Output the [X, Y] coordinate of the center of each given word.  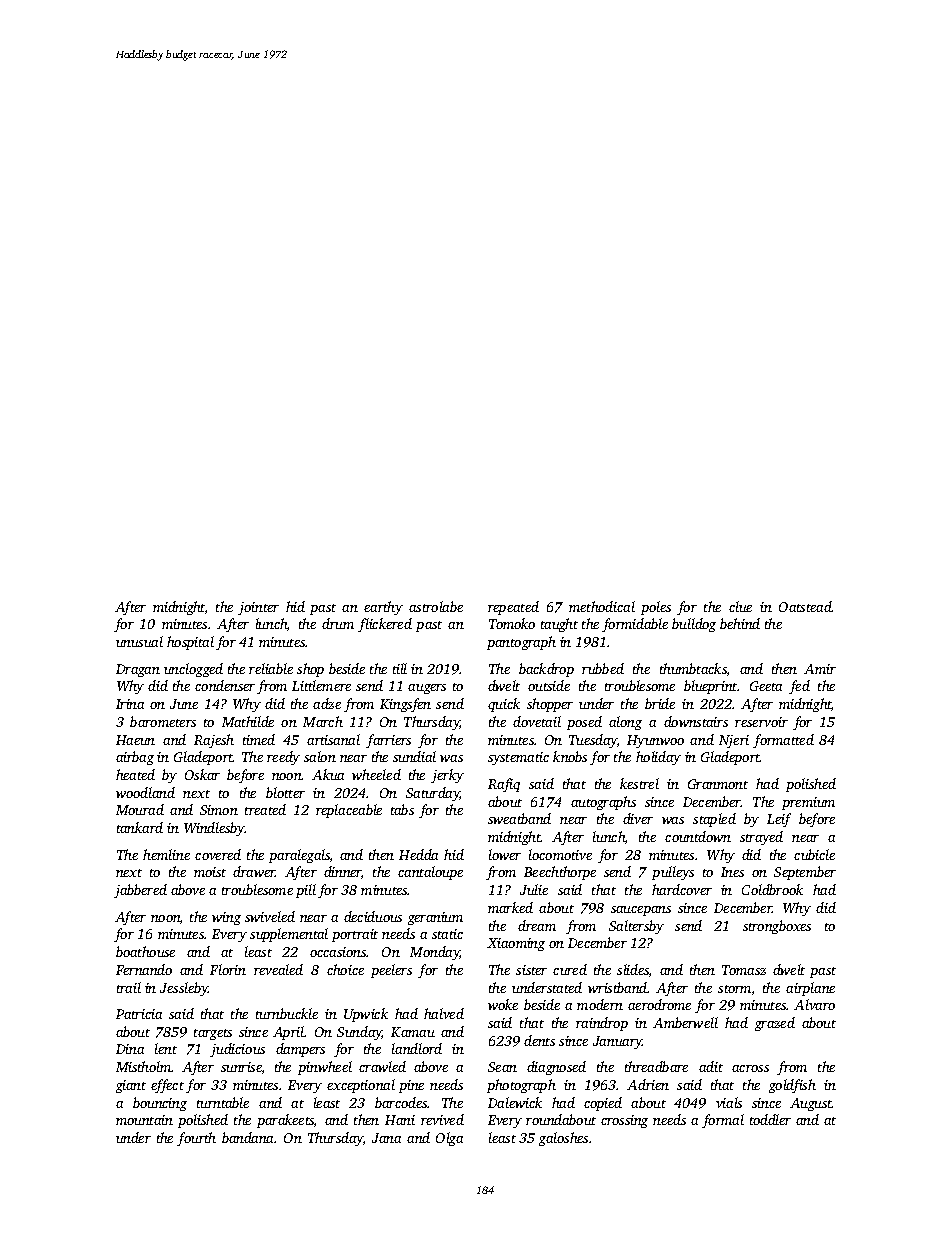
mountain [144, 1120]
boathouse [145, 951]
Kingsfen [405, 705]
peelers [391, 971]
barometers [163, 721]
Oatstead [805, 606]
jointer [258, 608]
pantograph [521, 643]
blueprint [711, 687]
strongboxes [777, 927]
